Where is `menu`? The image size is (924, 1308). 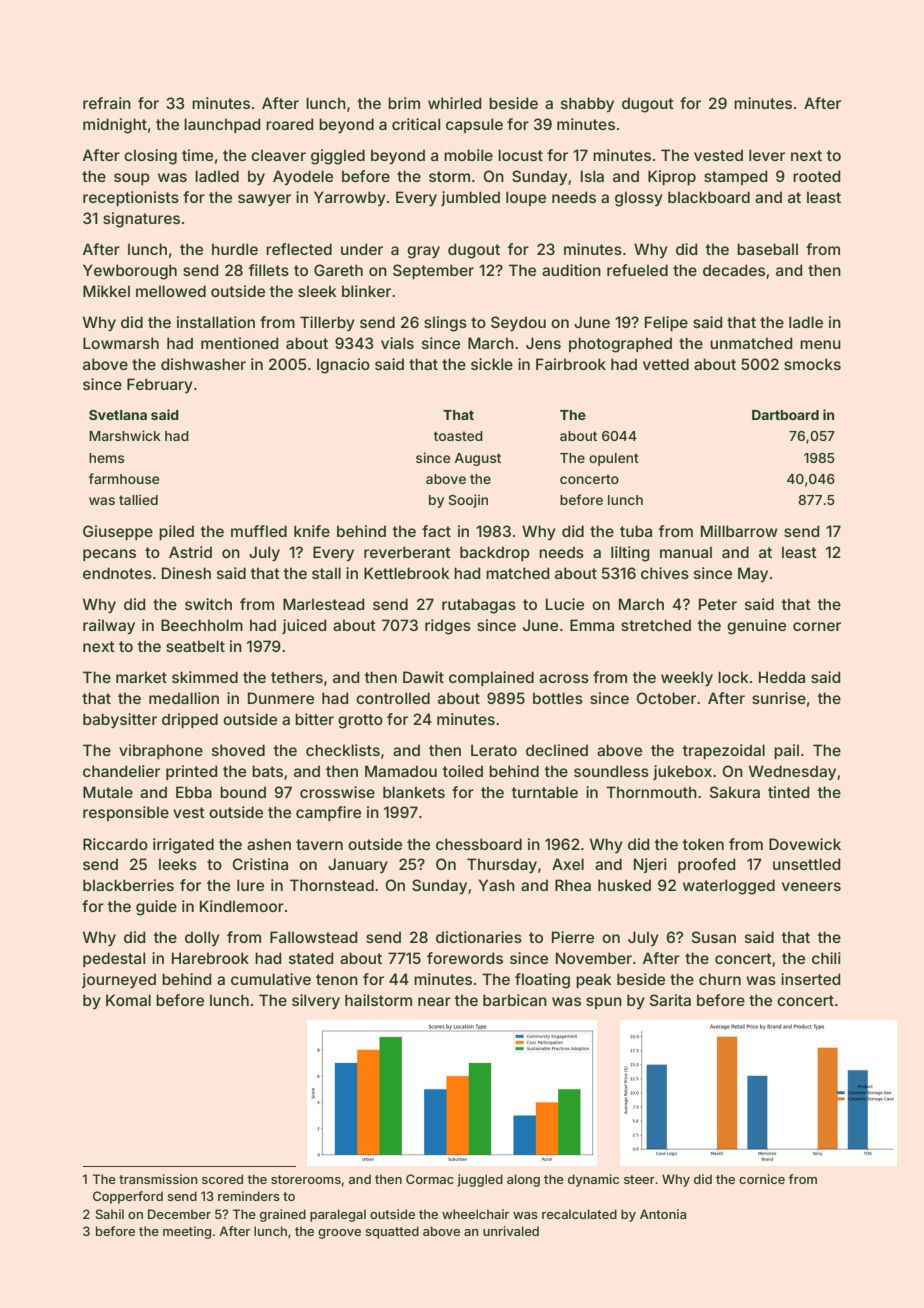 menu is located at coordinates (820, 344).
